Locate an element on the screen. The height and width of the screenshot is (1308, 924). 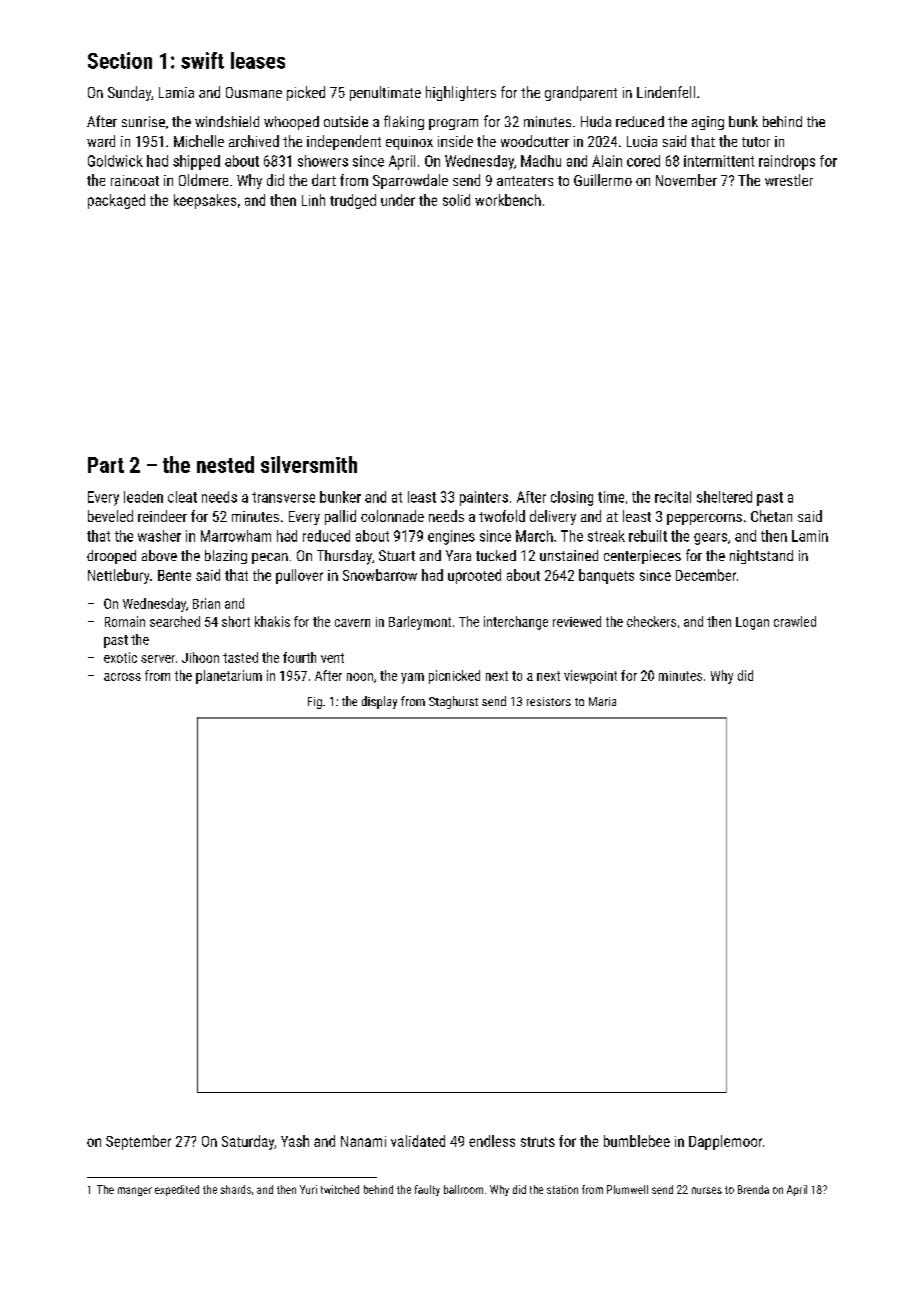
leases is located at coordinates (258, 60).
